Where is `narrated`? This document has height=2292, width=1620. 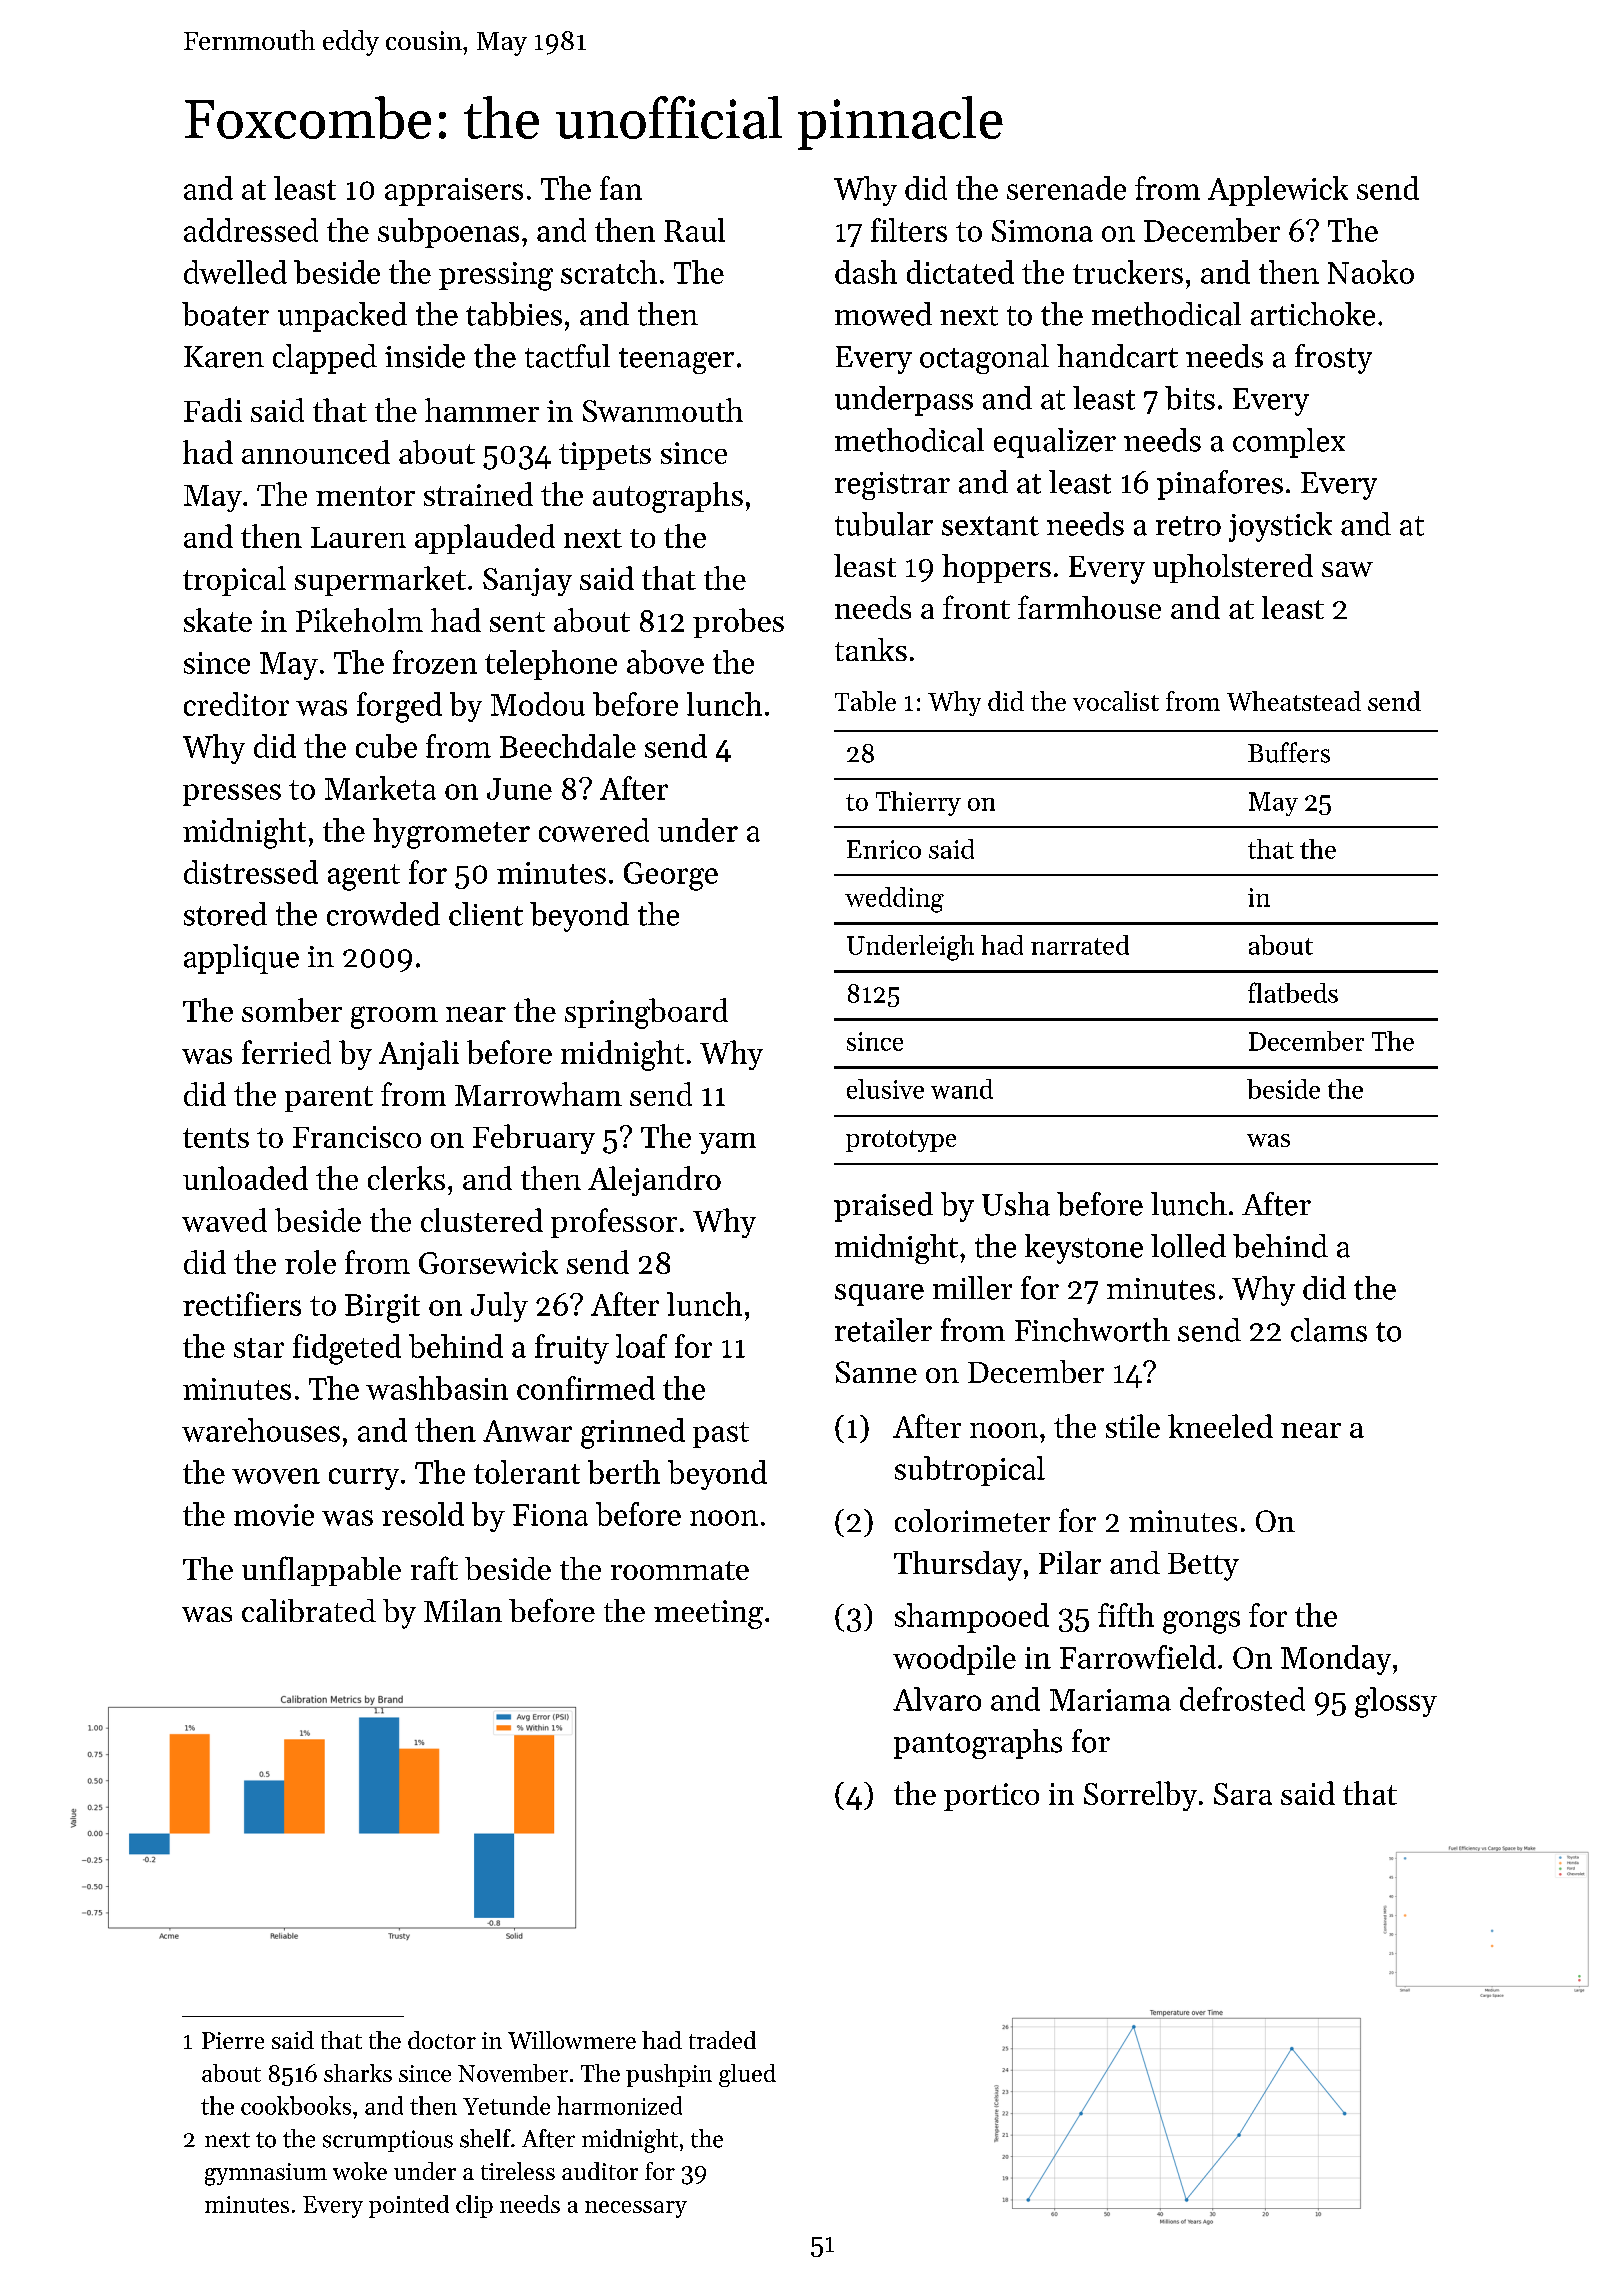 narrated is located at coordinates (1080, 945).
